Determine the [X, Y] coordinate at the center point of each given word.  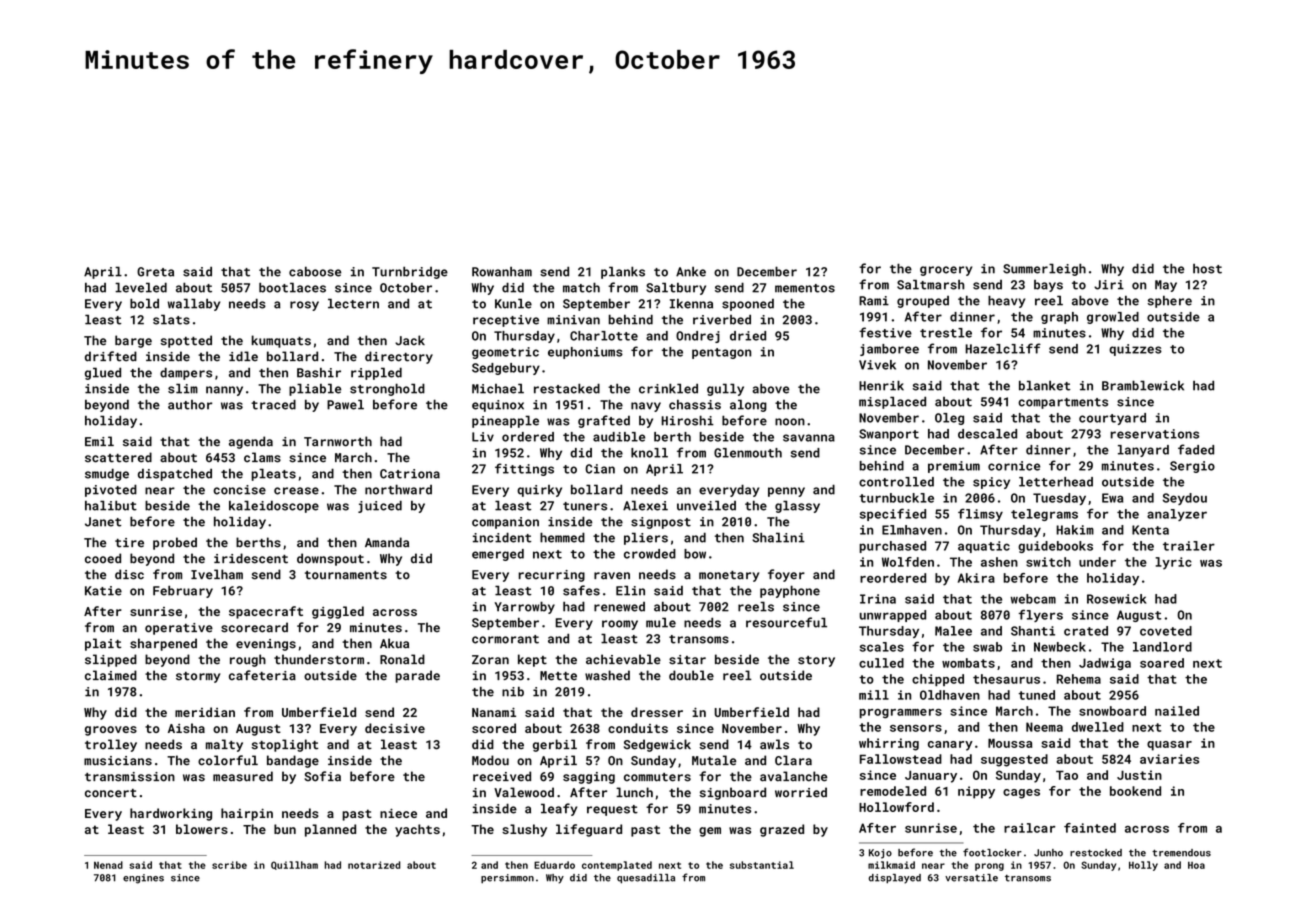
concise [239, 490]
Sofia [322, 776]
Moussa [1010, 743]
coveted [1166, 631]
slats [171, 319]
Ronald [402, 659]
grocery [946, 271]
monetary [729, 576]
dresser [657, 712]
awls [774, 744]
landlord [1162, 647]
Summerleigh [1044, 269]
